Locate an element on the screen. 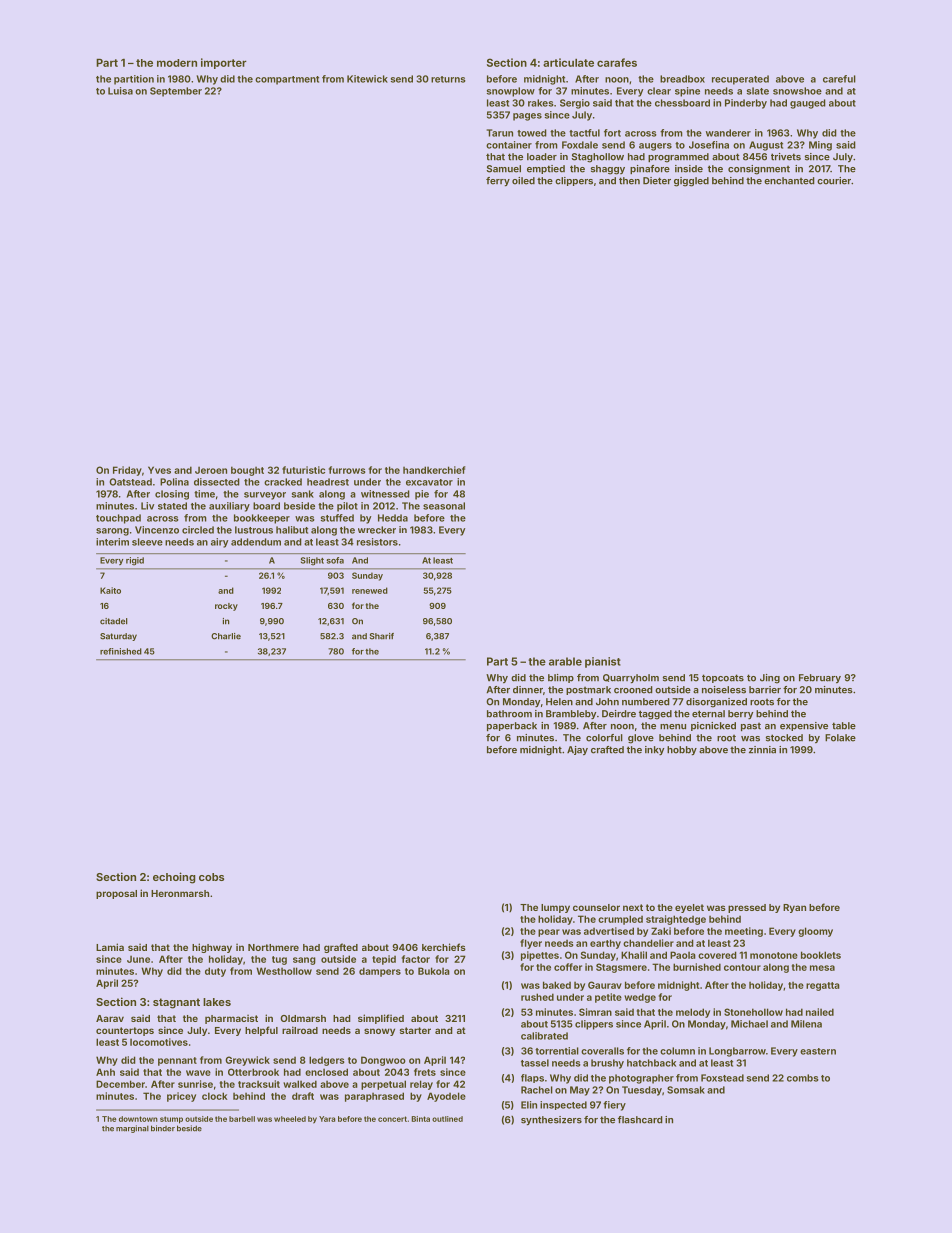 The height and width of the screenshot is (1233, 952). Sergio is located at coordinates (575, 104).
